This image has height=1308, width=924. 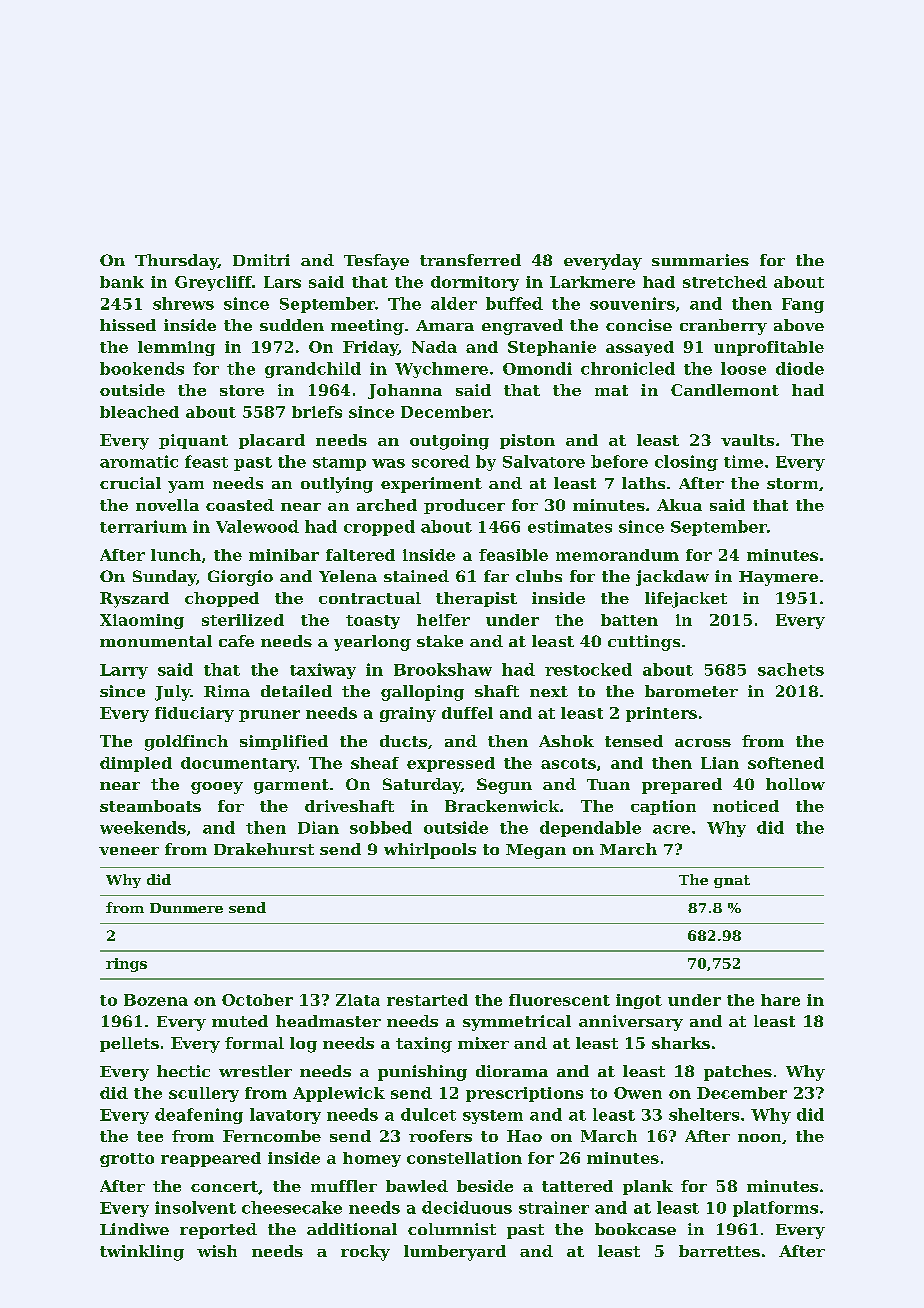 What do you see at coordinates (700, 260) in the image?
I see `summaries` at bounding box center [700, 260].
